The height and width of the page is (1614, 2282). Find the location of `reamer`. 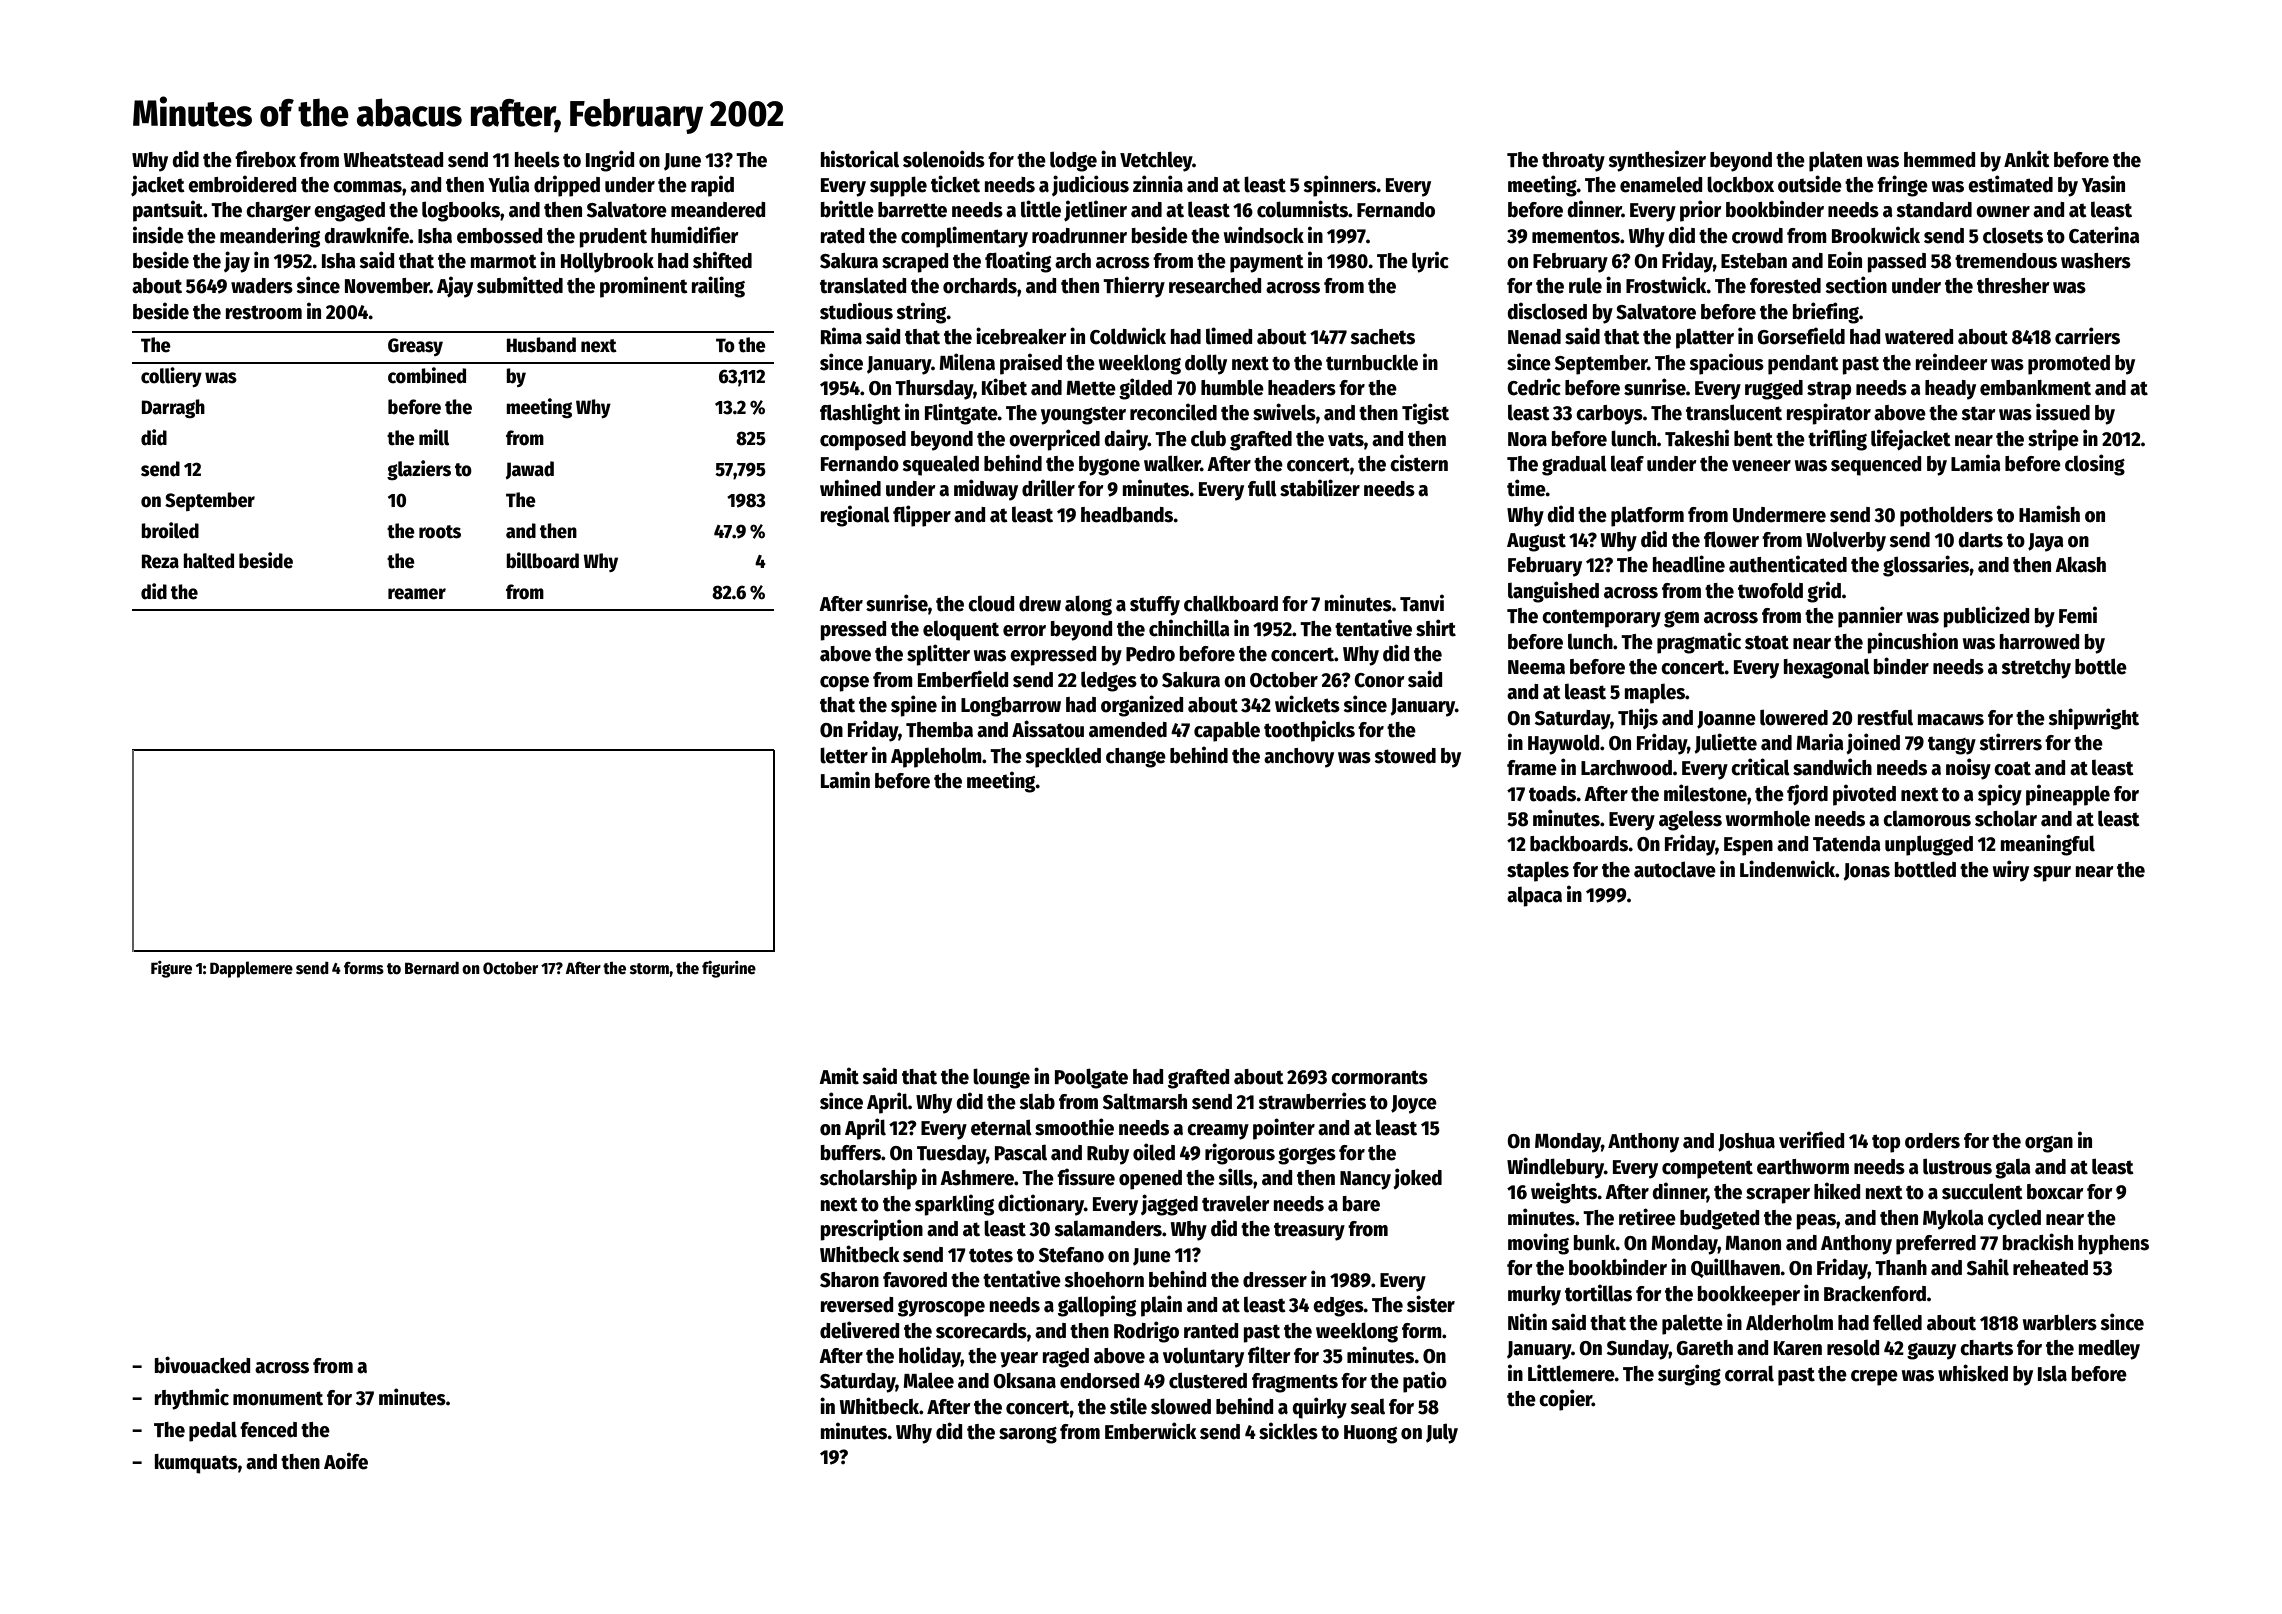

reamer is located at coordinates (417, 594).
